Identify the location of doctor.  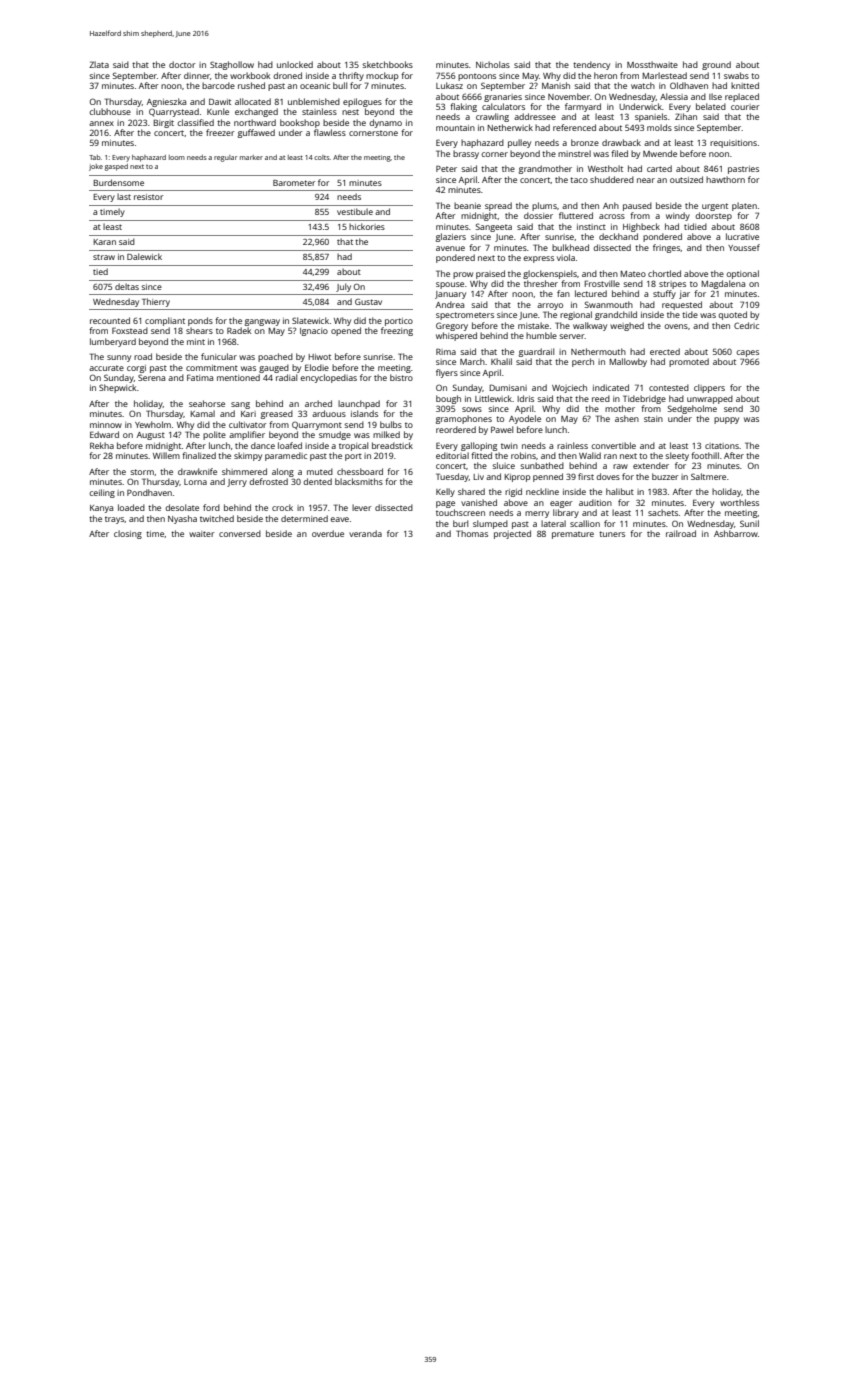
(182, 64).
